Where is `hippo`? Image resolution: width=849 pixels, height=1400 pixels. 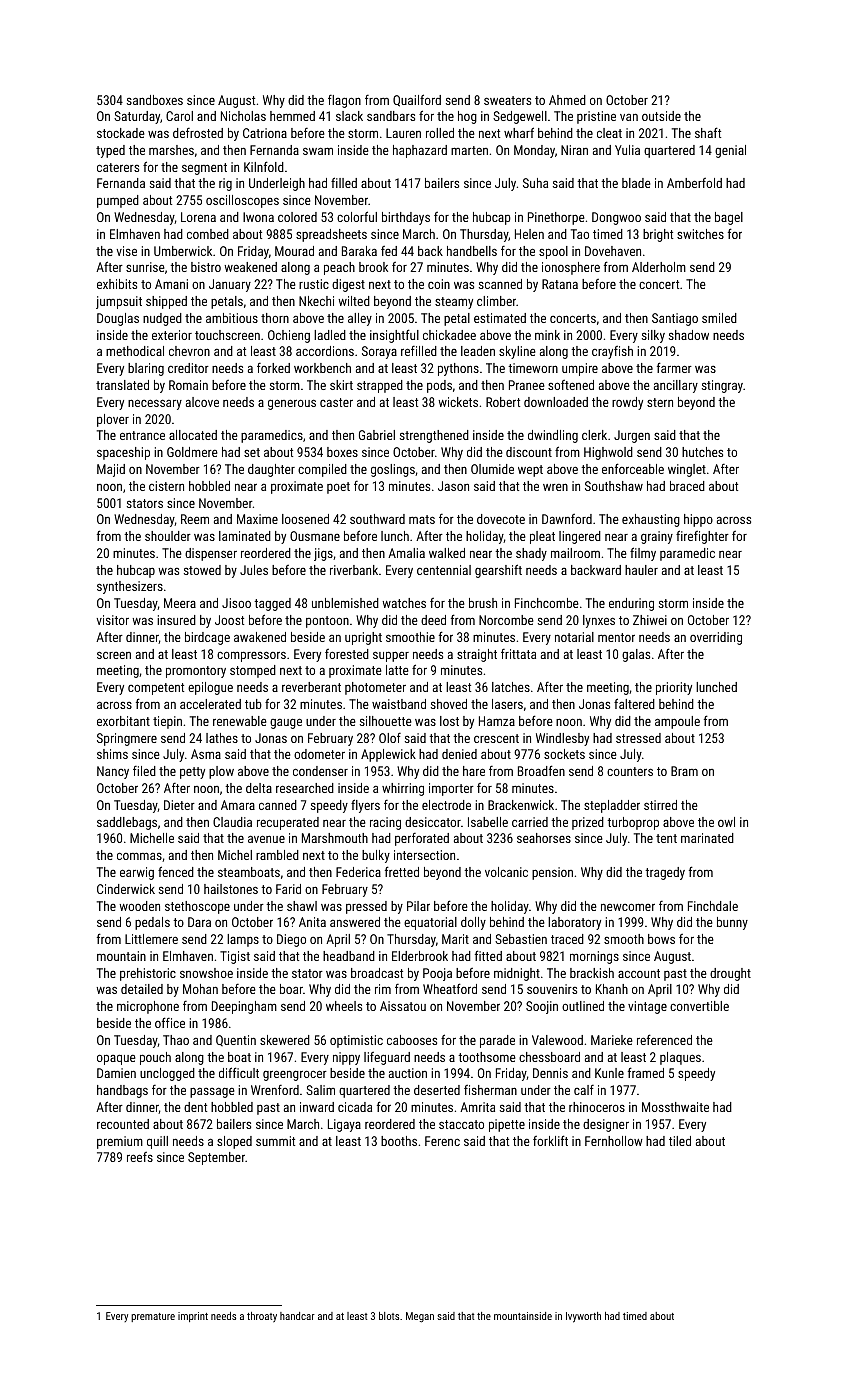 hippo is located at coordinates (698, 520).
